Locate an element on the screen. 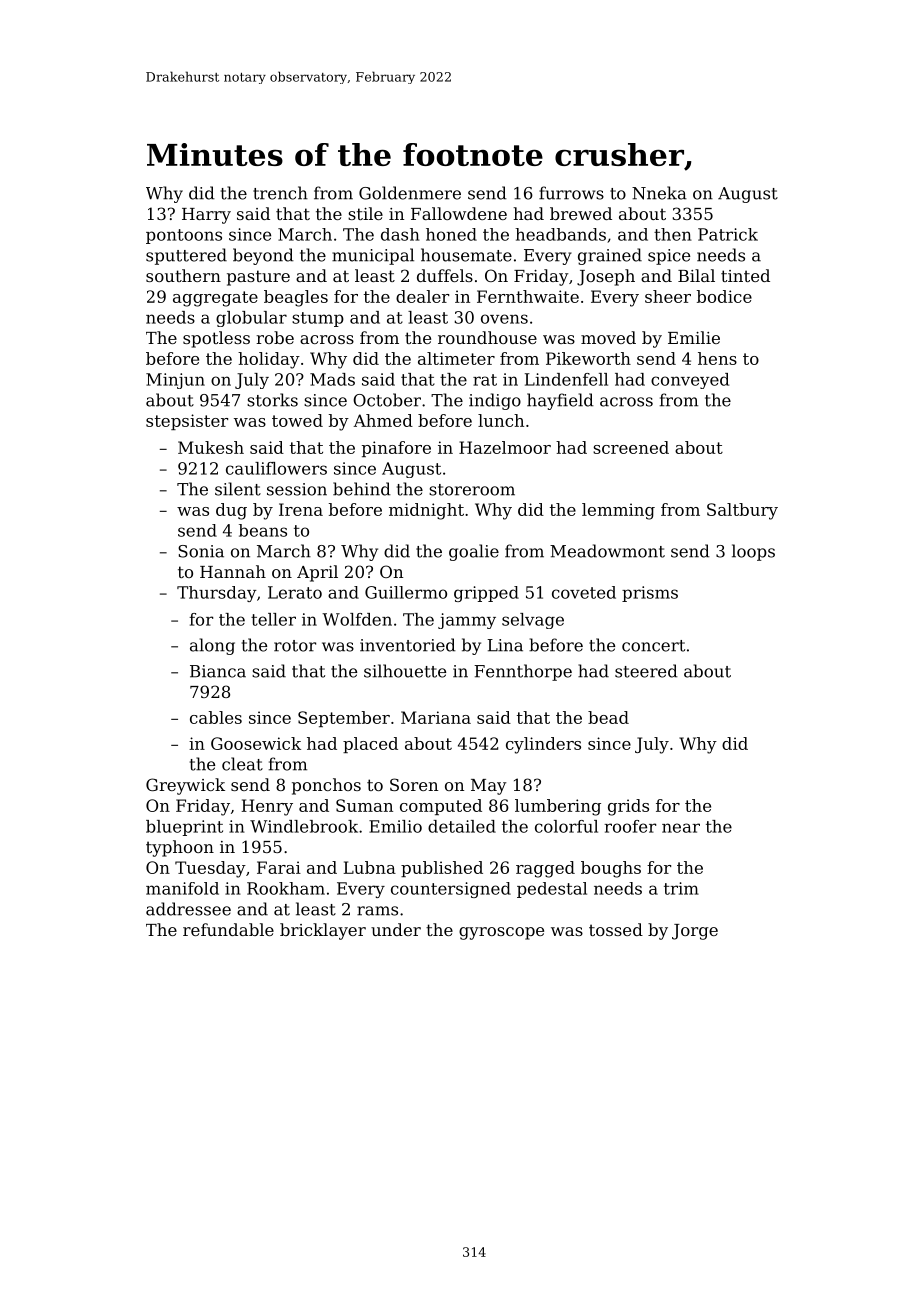  gyroscope is located at coordinates (501, 933).
